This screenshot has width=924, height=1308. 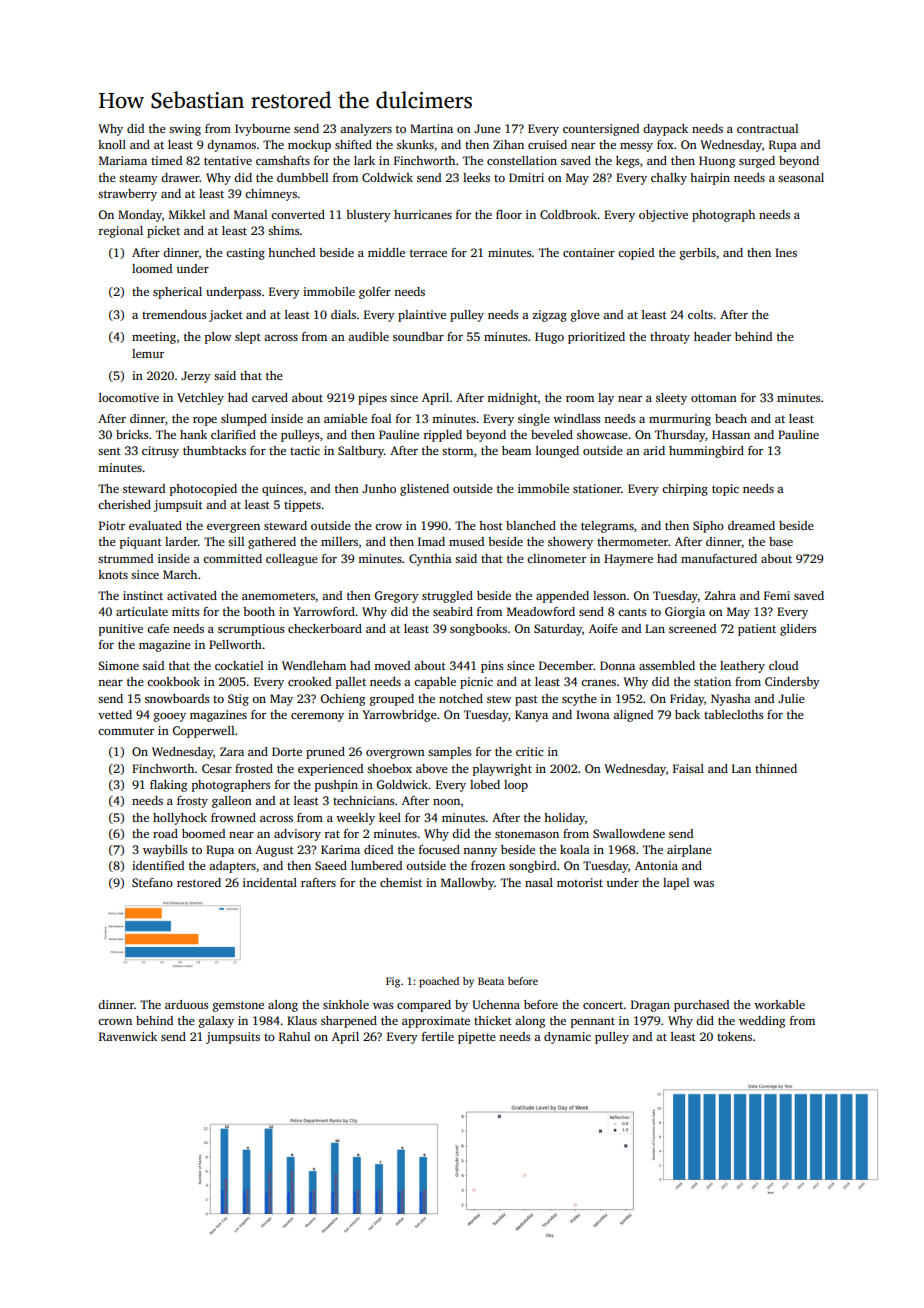 What do you see at coordinates (476, 177) in the screenshot?
I see `leeks` at bounding box center [476, 177].
